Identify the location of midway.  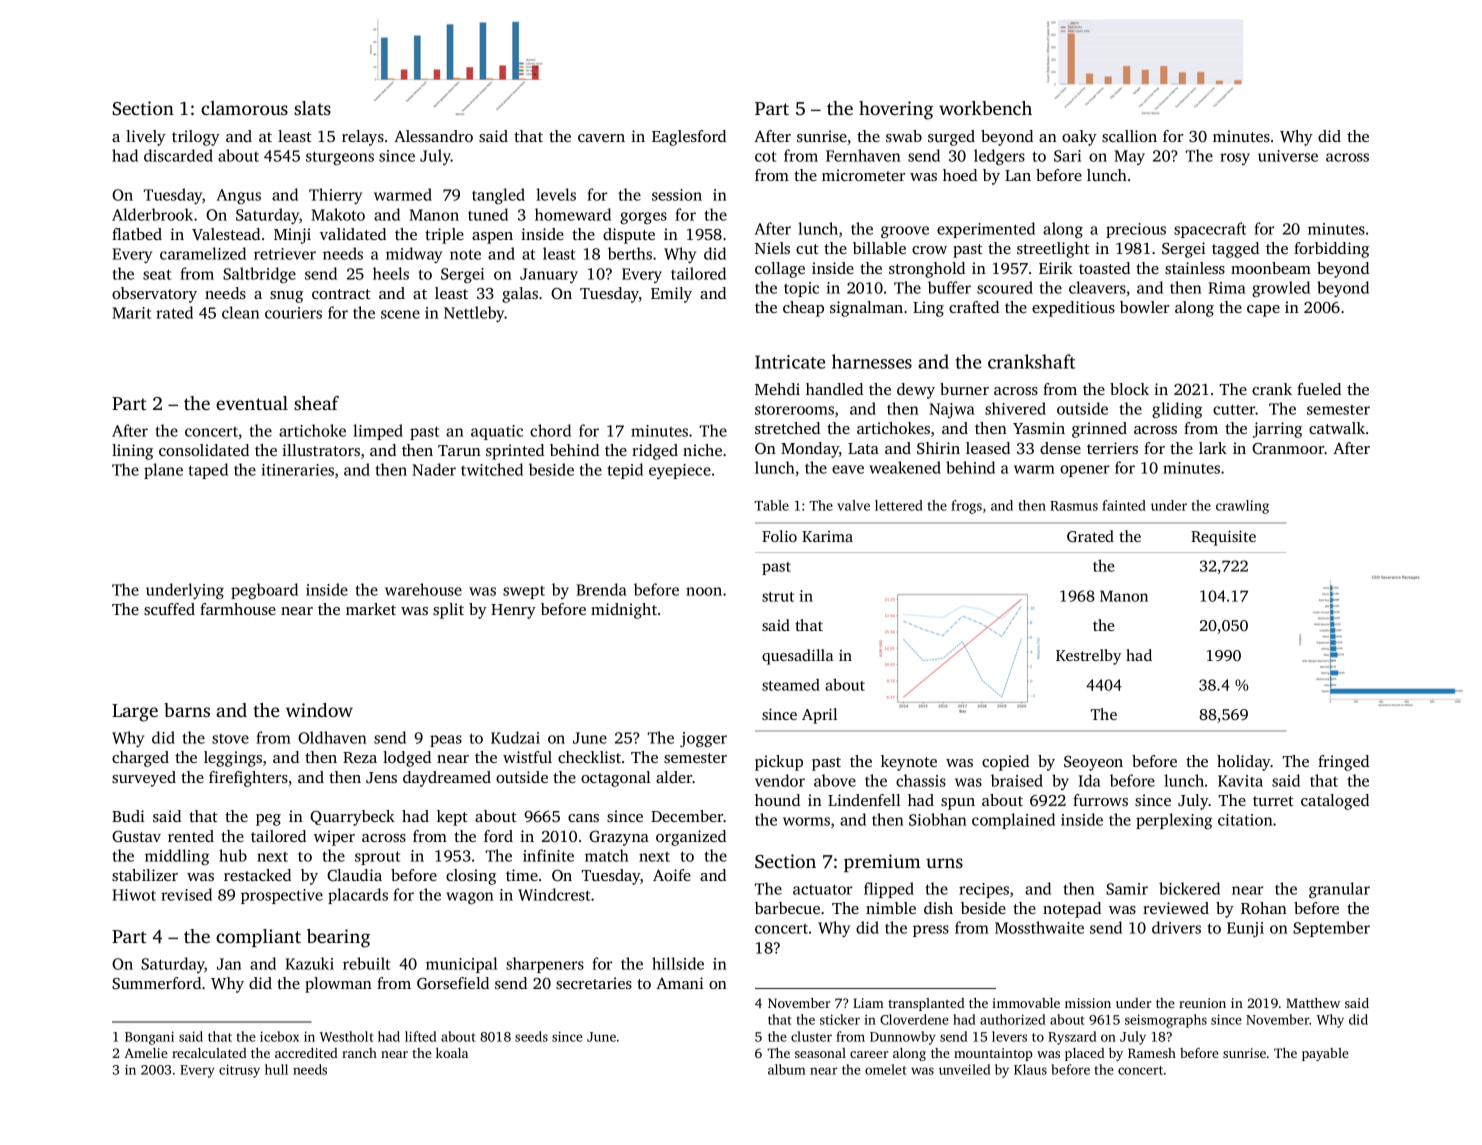
(414, 255).
